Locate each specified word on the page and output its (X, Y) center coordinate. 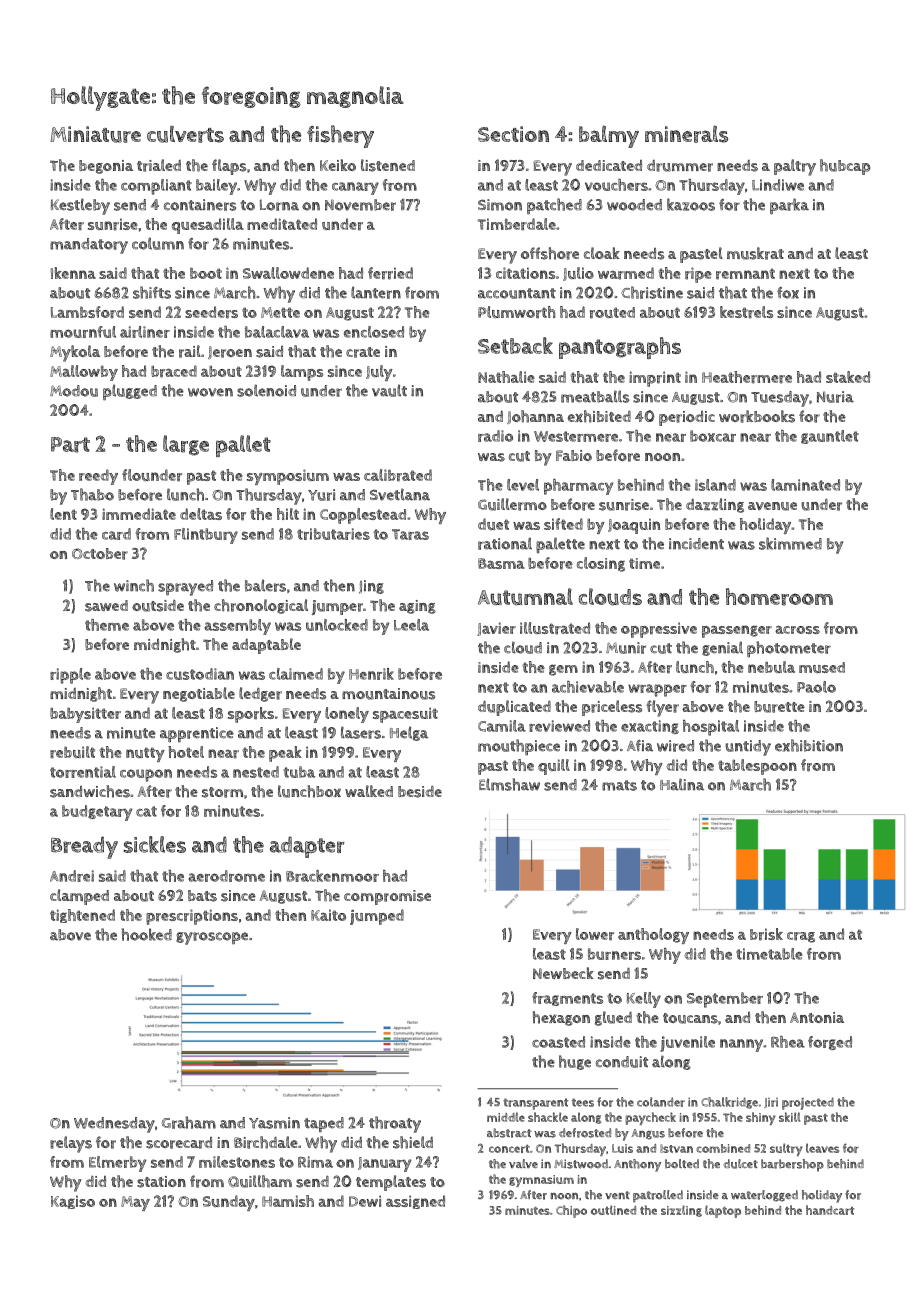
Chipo (571, 1211)
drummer (680, 166)
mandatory (89, 246)
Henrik (371, 674)
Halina (682, 784)
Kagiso (73, 1202)
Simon (500, 205)
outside (158, 606)
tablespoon (757, 767)
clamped (79, 897)
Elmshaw (509, 784)
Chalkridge (729, 1103)
